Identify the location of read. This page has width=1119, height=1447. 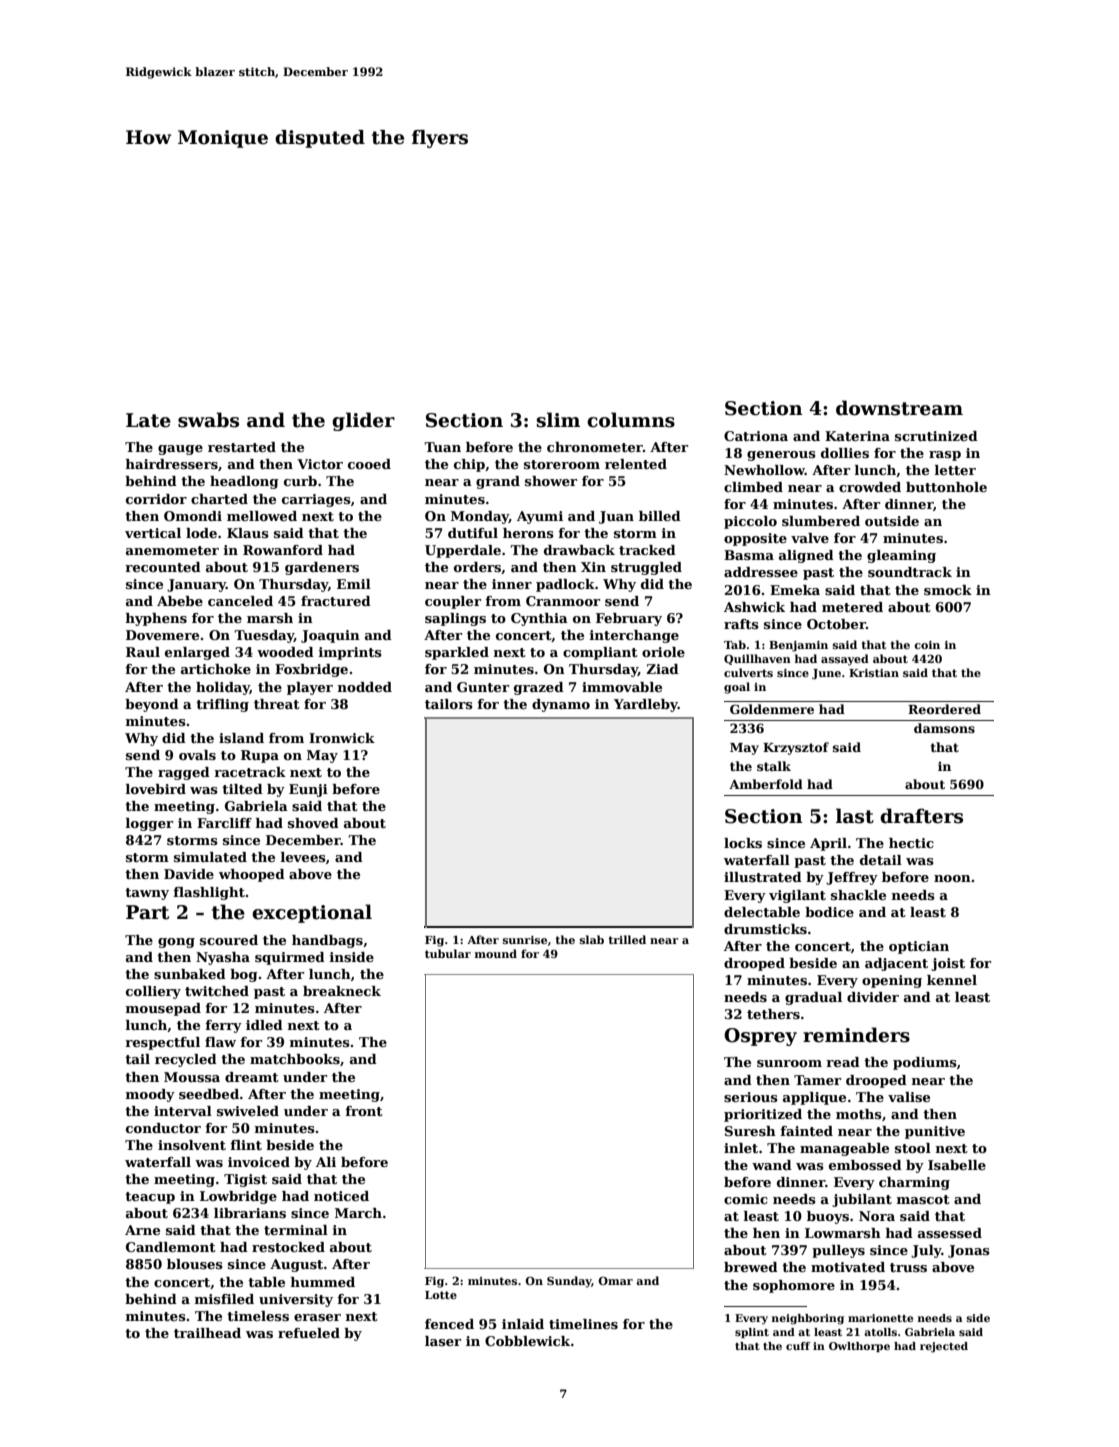
(843, 1062).
